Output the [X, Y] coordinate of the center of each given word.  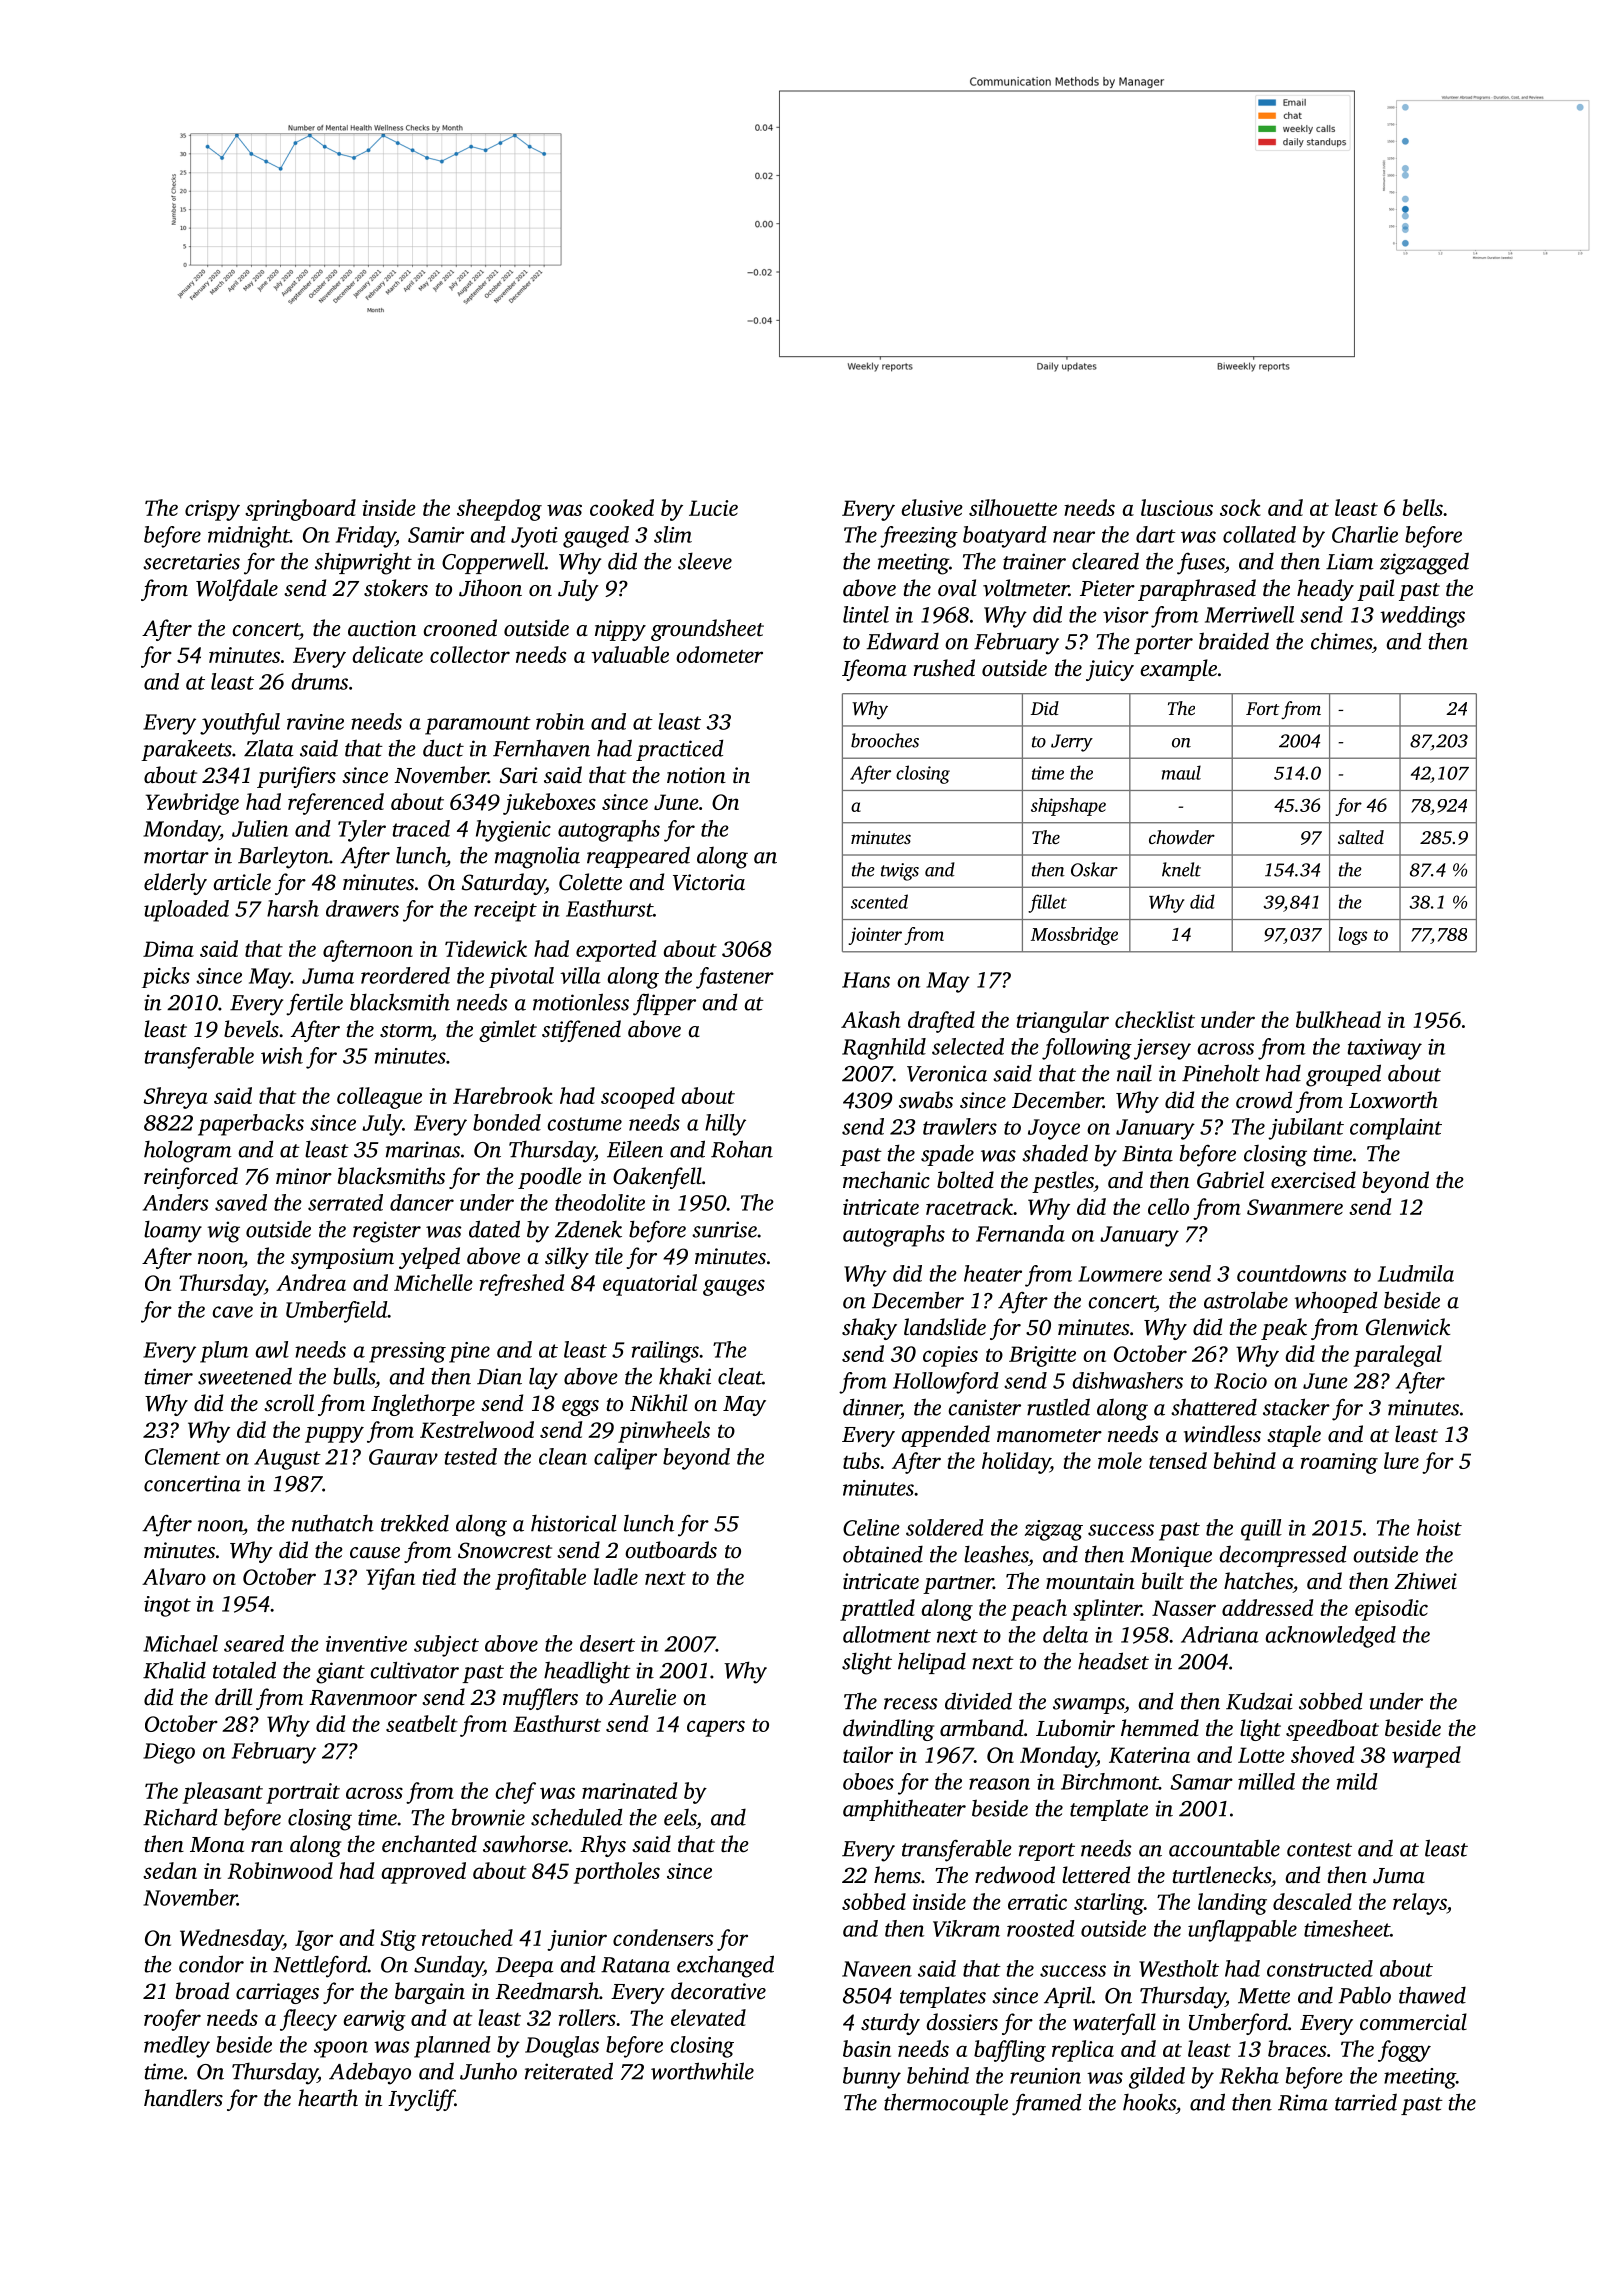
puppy [334, 1434]
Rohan [742, 1149]
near [1074, 537]
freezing [919, 537]
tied [439, 1576]
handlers [183, 2098]
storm [406, 1031]
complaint [1396, 1129]
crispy [212, 510]
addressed [1267, 1607]
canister [985, 1407]
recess [911, 1704]
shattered [1214, 1407]
